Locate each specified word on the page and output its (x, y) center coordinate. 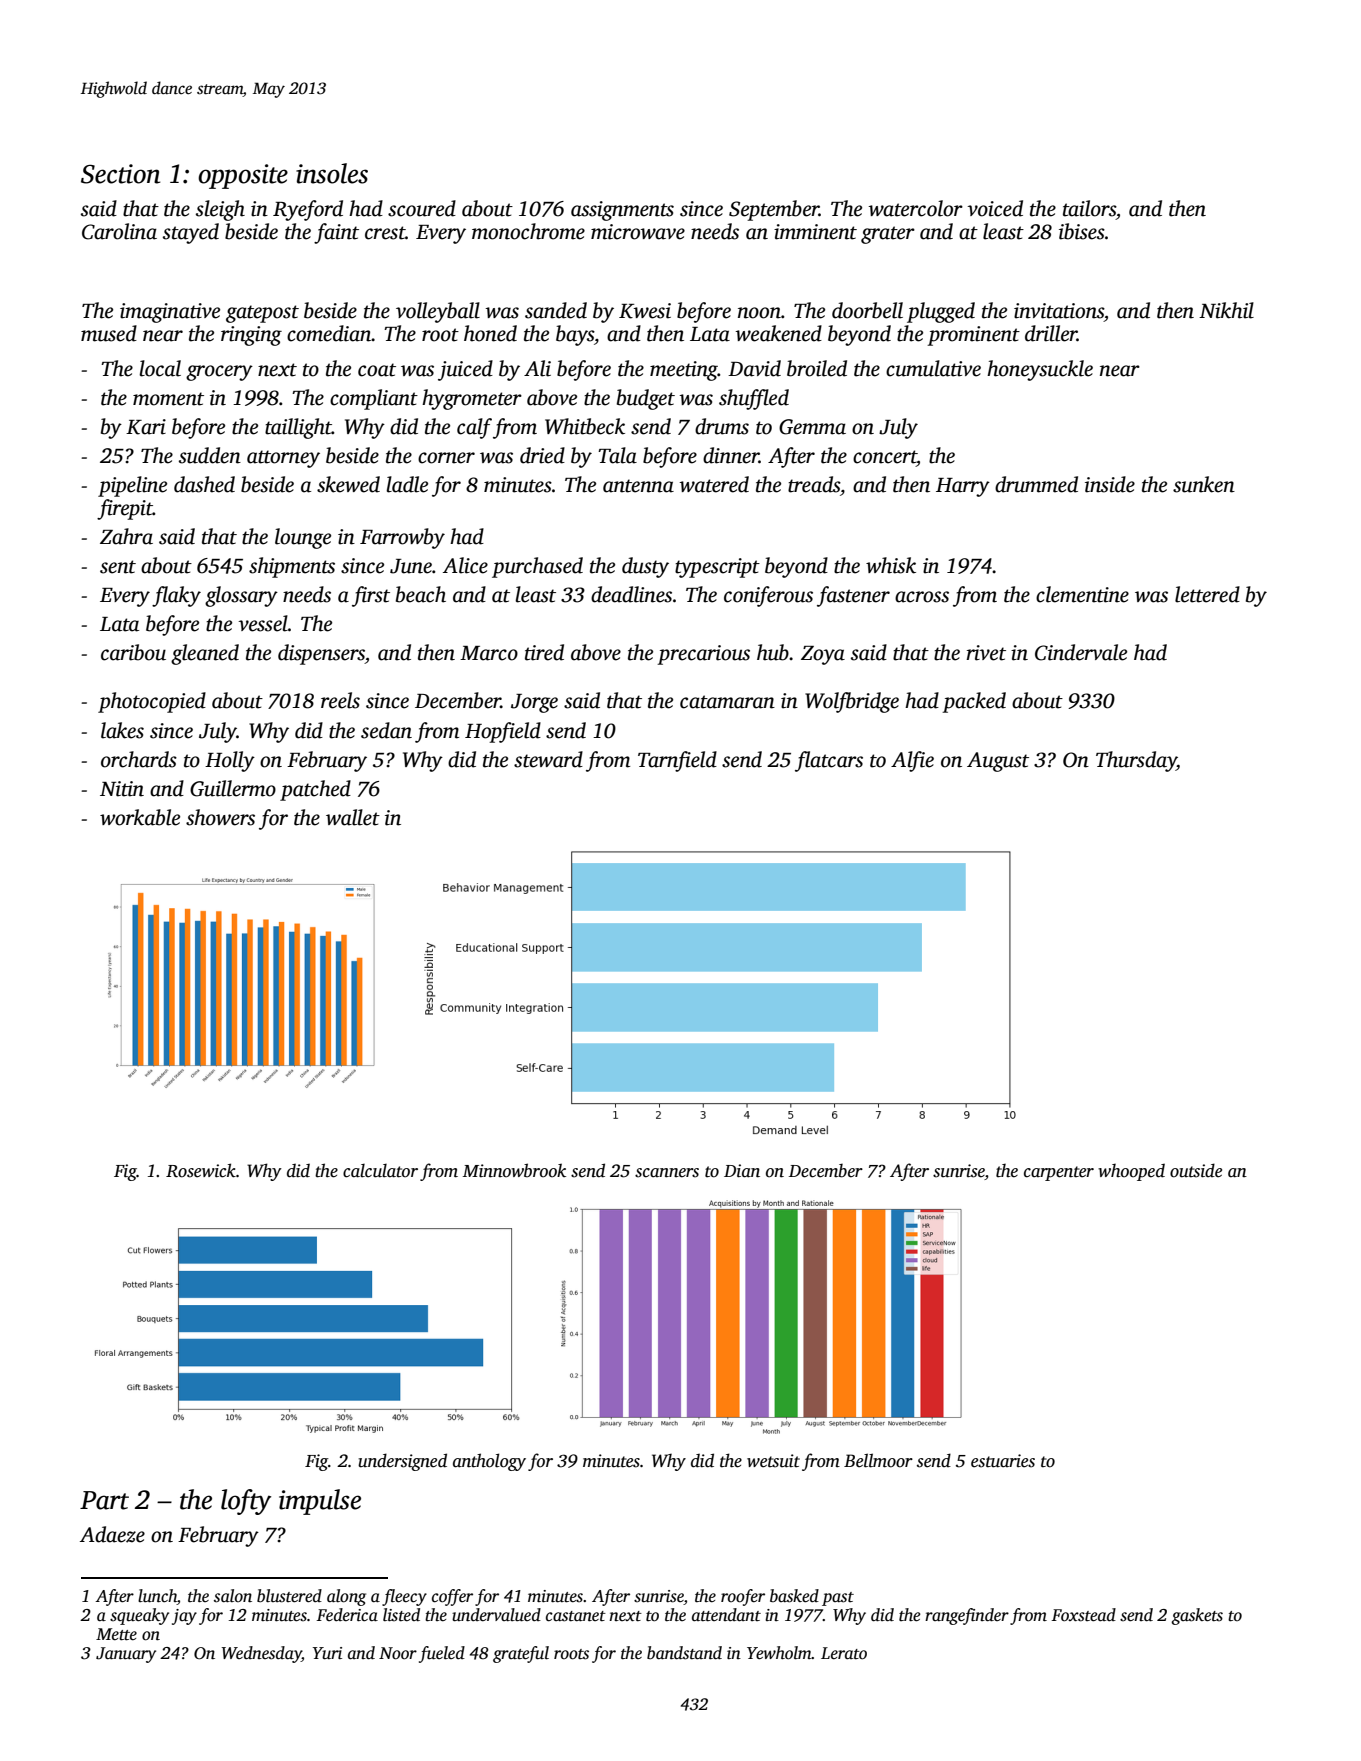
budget (646, 399)
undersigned (402, 1462)
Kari (146, 427)
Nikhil (1226, 310)
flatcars (829, 761)
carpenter (1059, 1173)
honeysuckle (1040, 370)
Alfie (912, 761)
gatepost (262, 314)
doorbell (867, 310)
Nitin (122, 789)
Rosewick (201, 1170)
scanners (667, 1173)
